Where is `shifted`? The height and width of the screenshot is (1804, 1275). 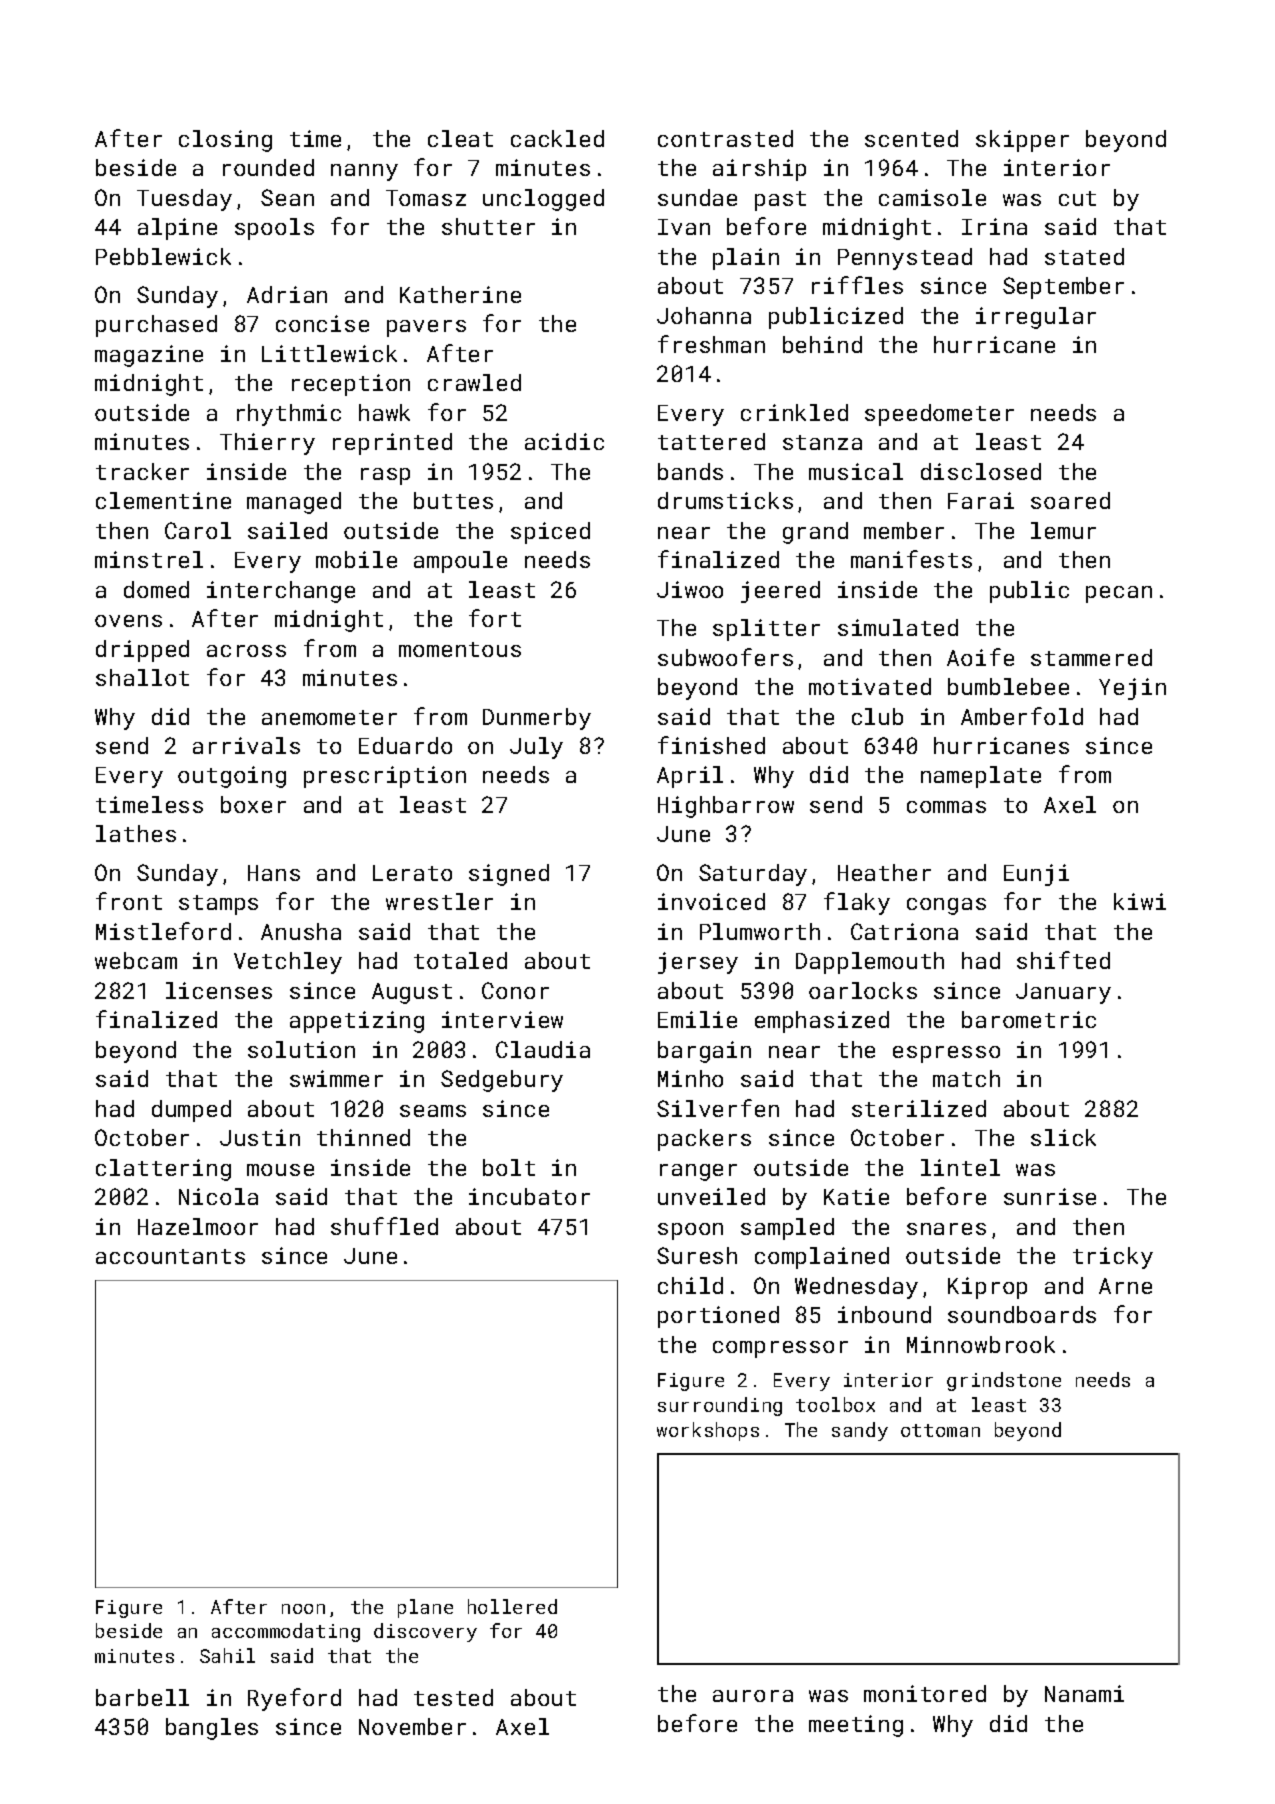
shifted is located at coordinates (1063, 960).
